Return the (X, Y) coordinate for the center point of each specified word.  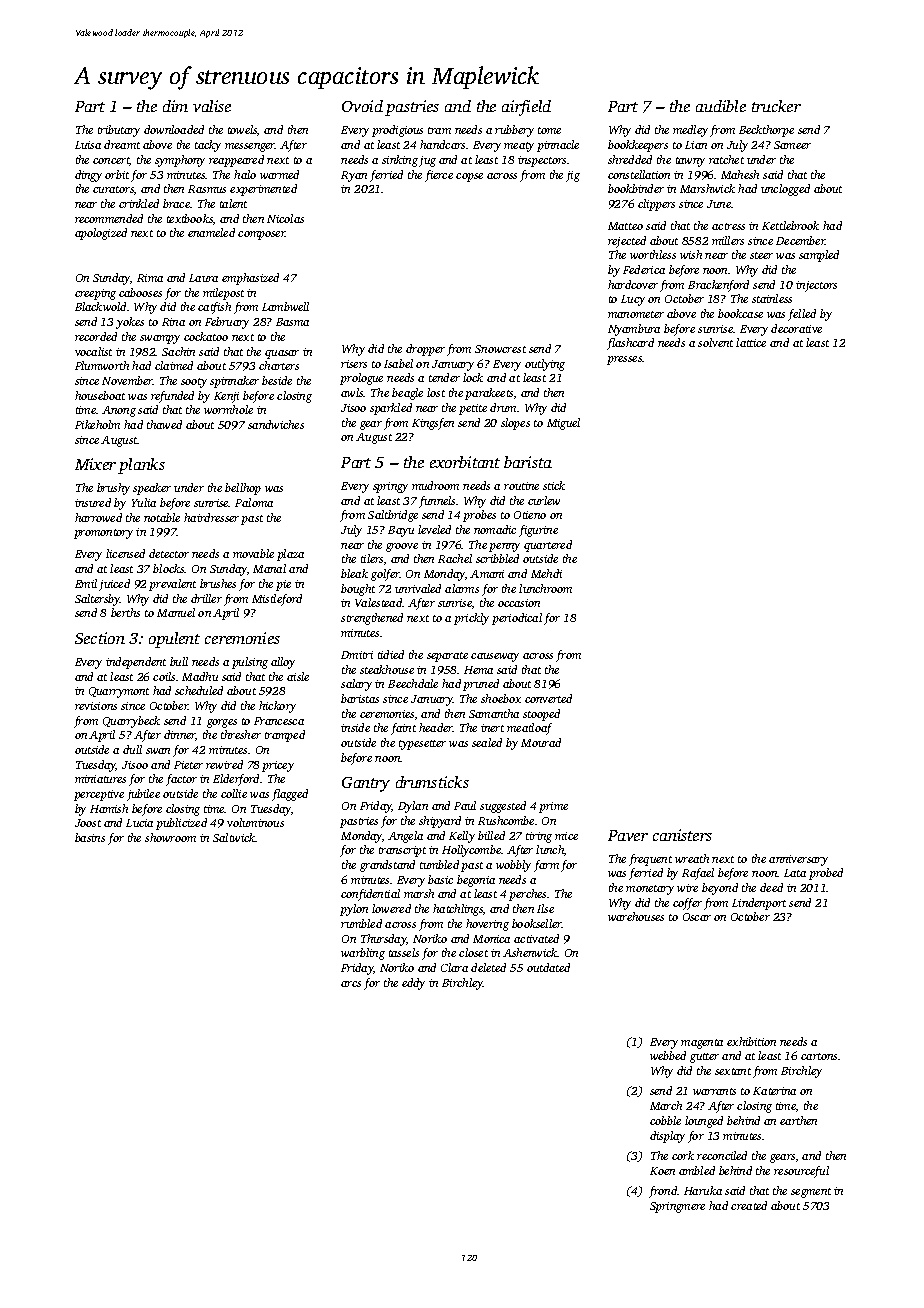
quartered (548, 546)
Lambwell (285, 306)
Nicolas (285, 218)
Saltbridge (393, 516)
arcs (351, 984)
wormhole (228, 409)
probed (826, 874)
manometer (636, 314)
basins (90, 837)
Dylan (413, 807)
